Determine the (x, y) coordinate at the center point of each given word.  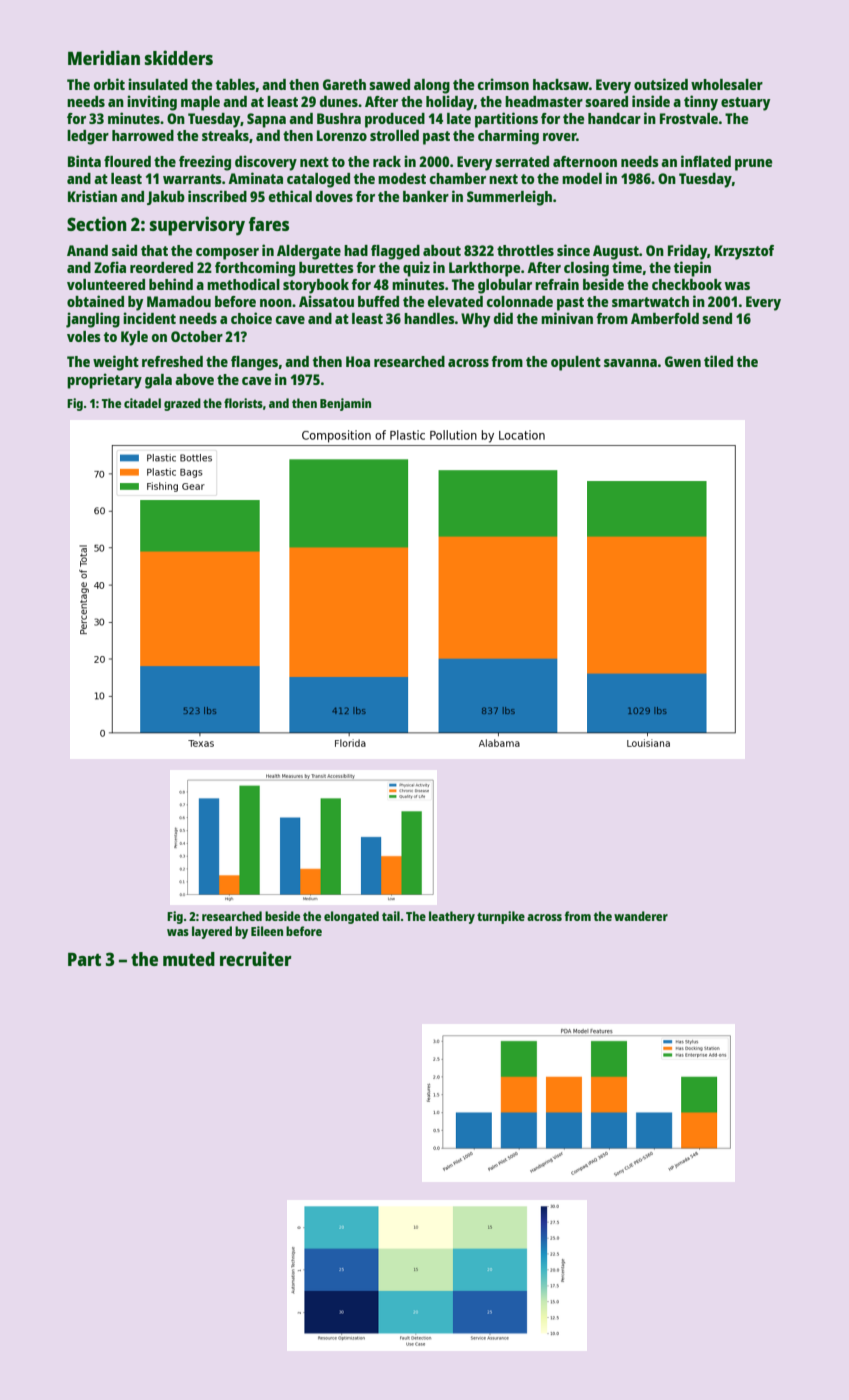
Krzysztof (744, 252)
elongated (351, 917)
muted (189, 959)
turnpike (501, 917)
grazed (182, 404)
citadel (142, 403)
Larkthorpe (485, 269)
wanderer (641, 916)
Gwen (683, 361)
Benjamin (345, 404)
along (432, 86)
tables (235, 84)
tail (391, 916)
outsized (661, 84)
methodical (243, 284)
